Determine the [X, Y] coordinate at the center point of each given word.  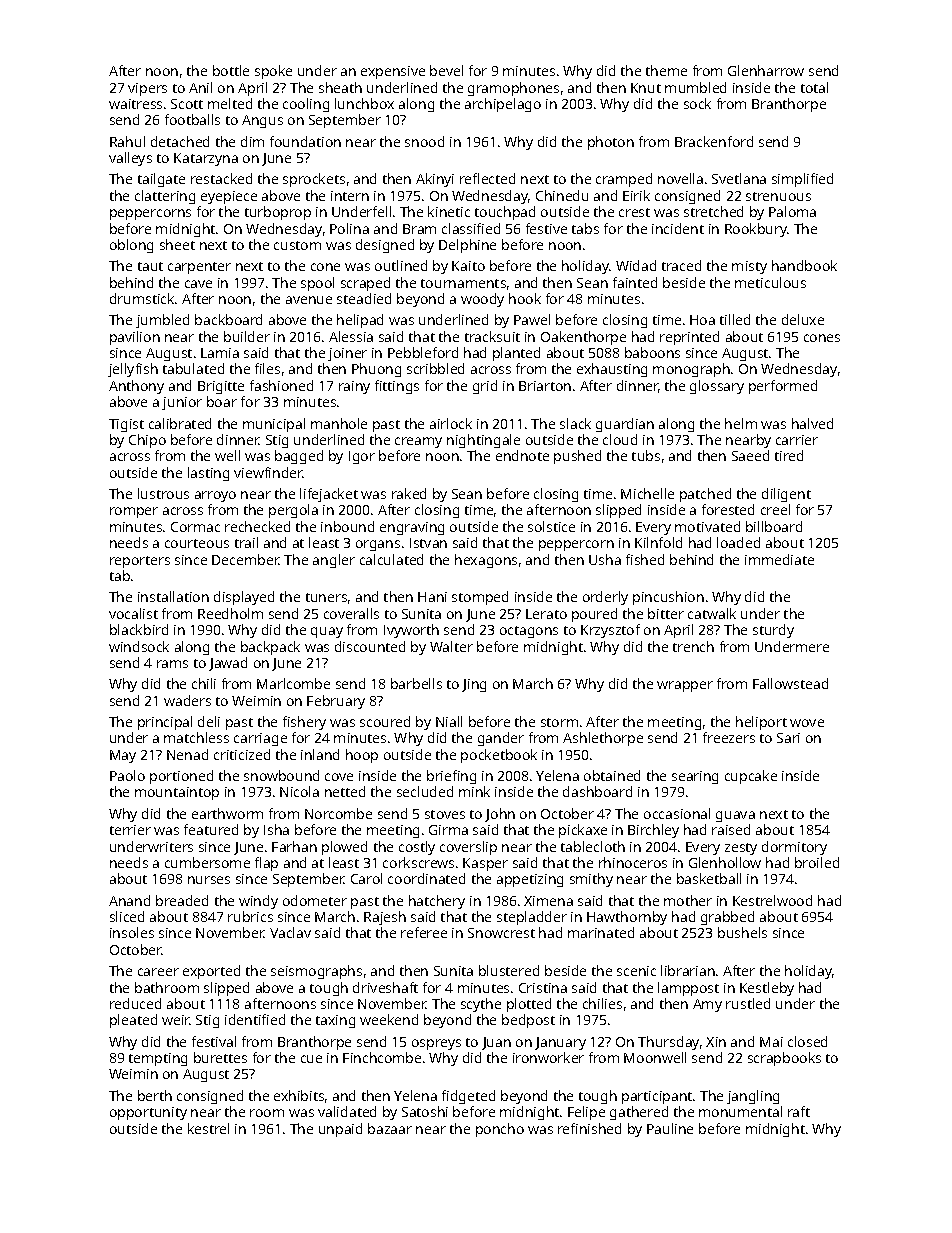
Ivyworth [411, 631]
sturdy [773, 631]
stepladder [532, 918]
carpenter [199, 268]
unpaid [340, 1130]
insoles [132, 932]
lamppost [688, 989]
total [814, 87]
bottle [231, 70]
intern [350, 196]
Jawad [228, 664]
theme [666, 70]
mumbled [695, 87]
